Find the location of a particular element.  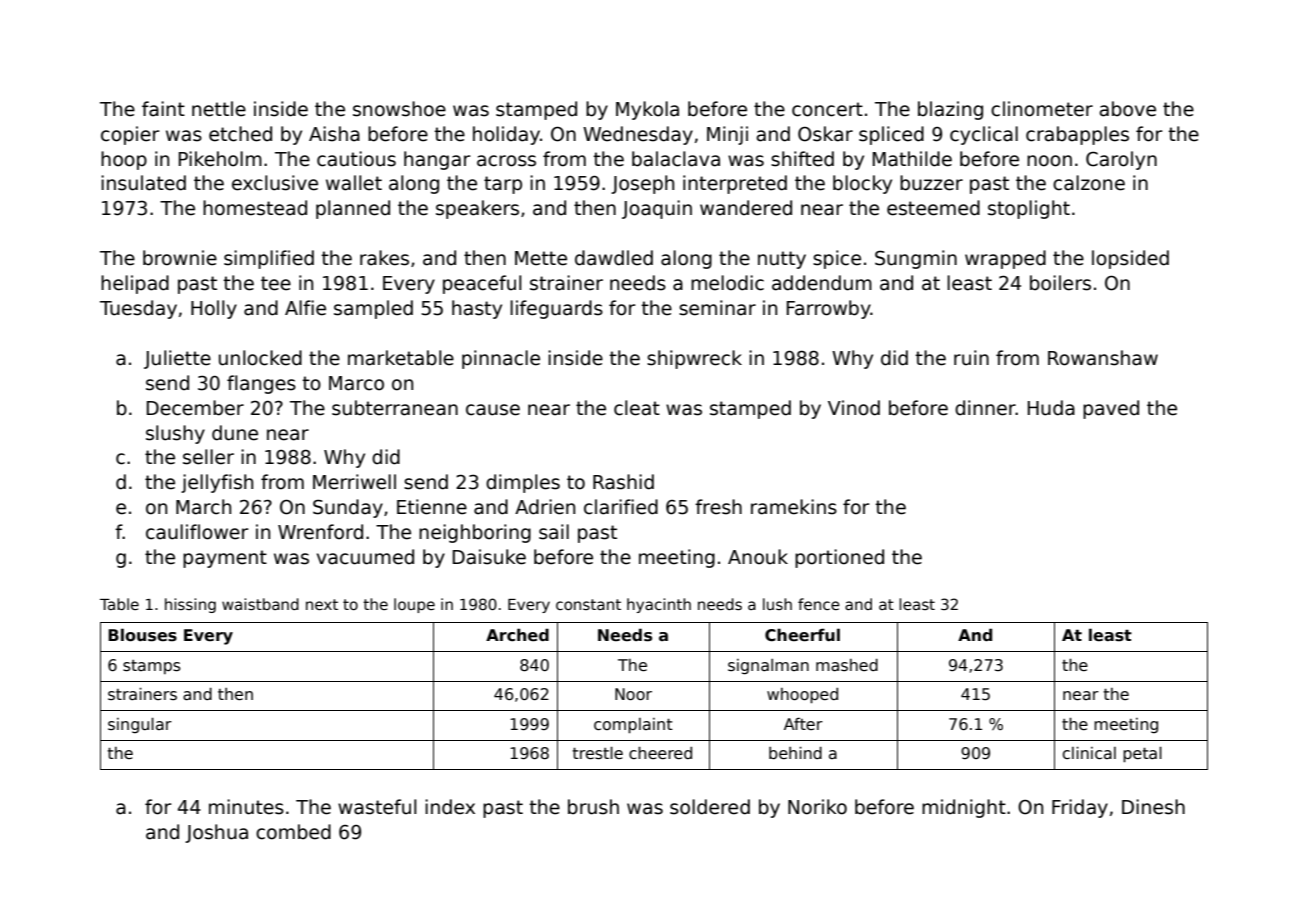

paved is located at coordinates (1111, 409).
